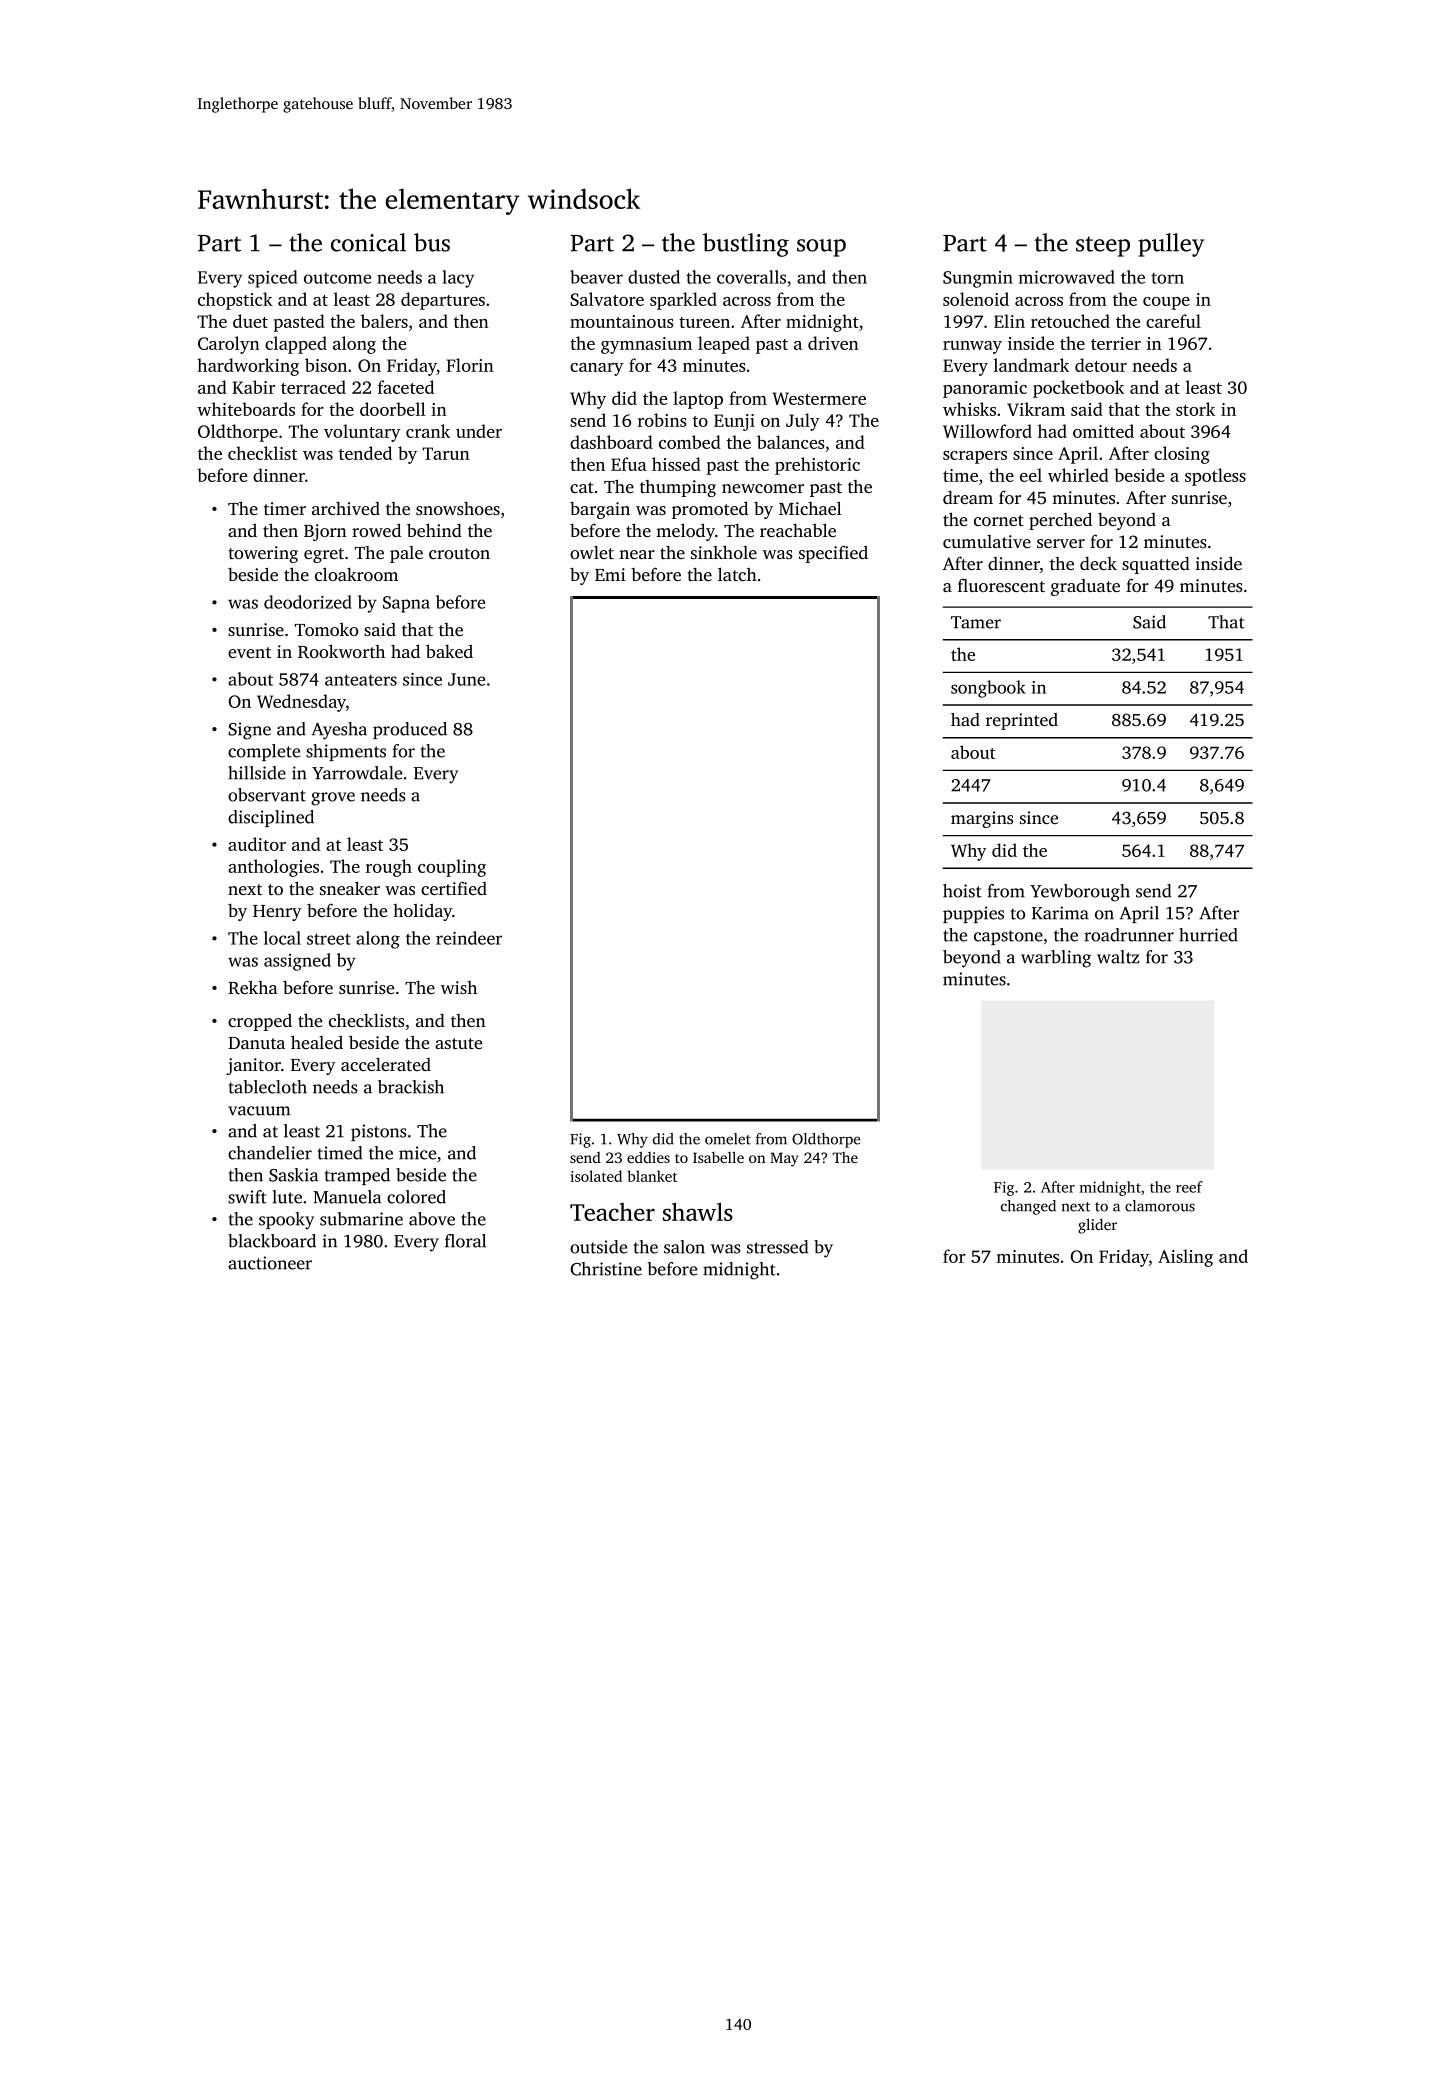  What do you see at coordinates (293, 1175) in the document?
I see `Saskia` at bounding box center [293, 1175].
